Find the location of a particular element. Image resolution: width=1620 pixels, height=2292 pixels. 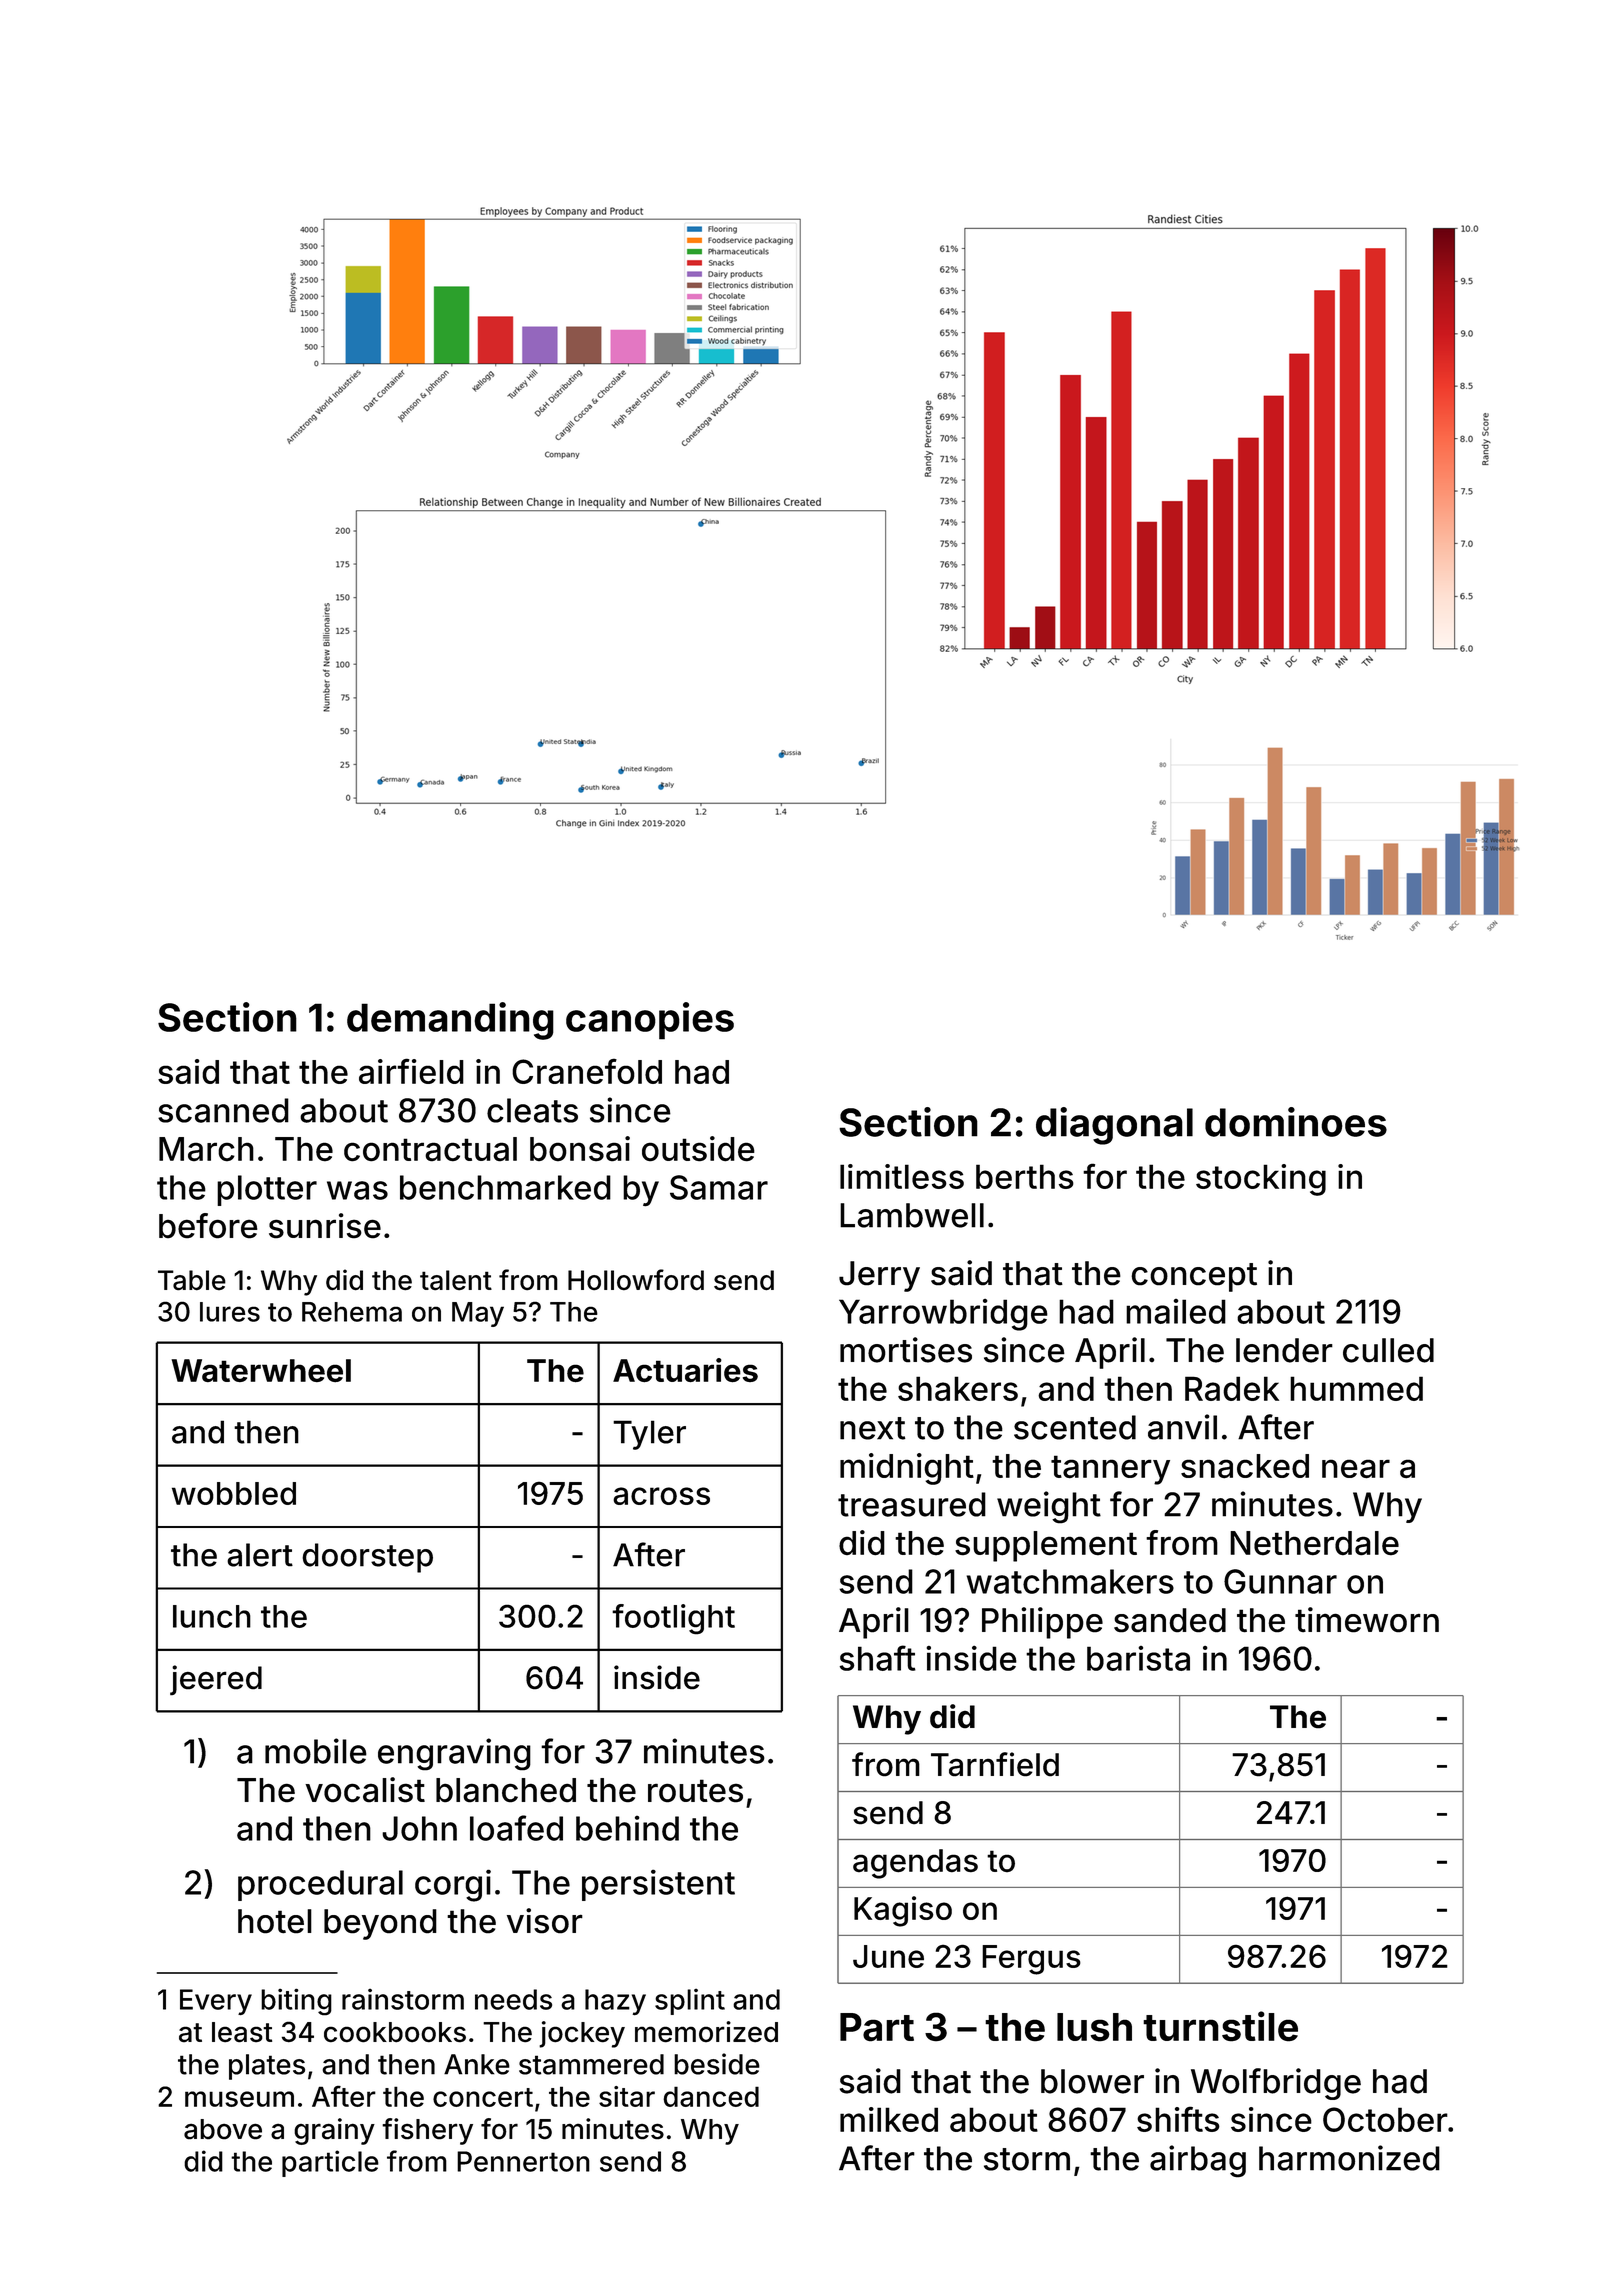

outside is located at coordinates (698, 1149).
